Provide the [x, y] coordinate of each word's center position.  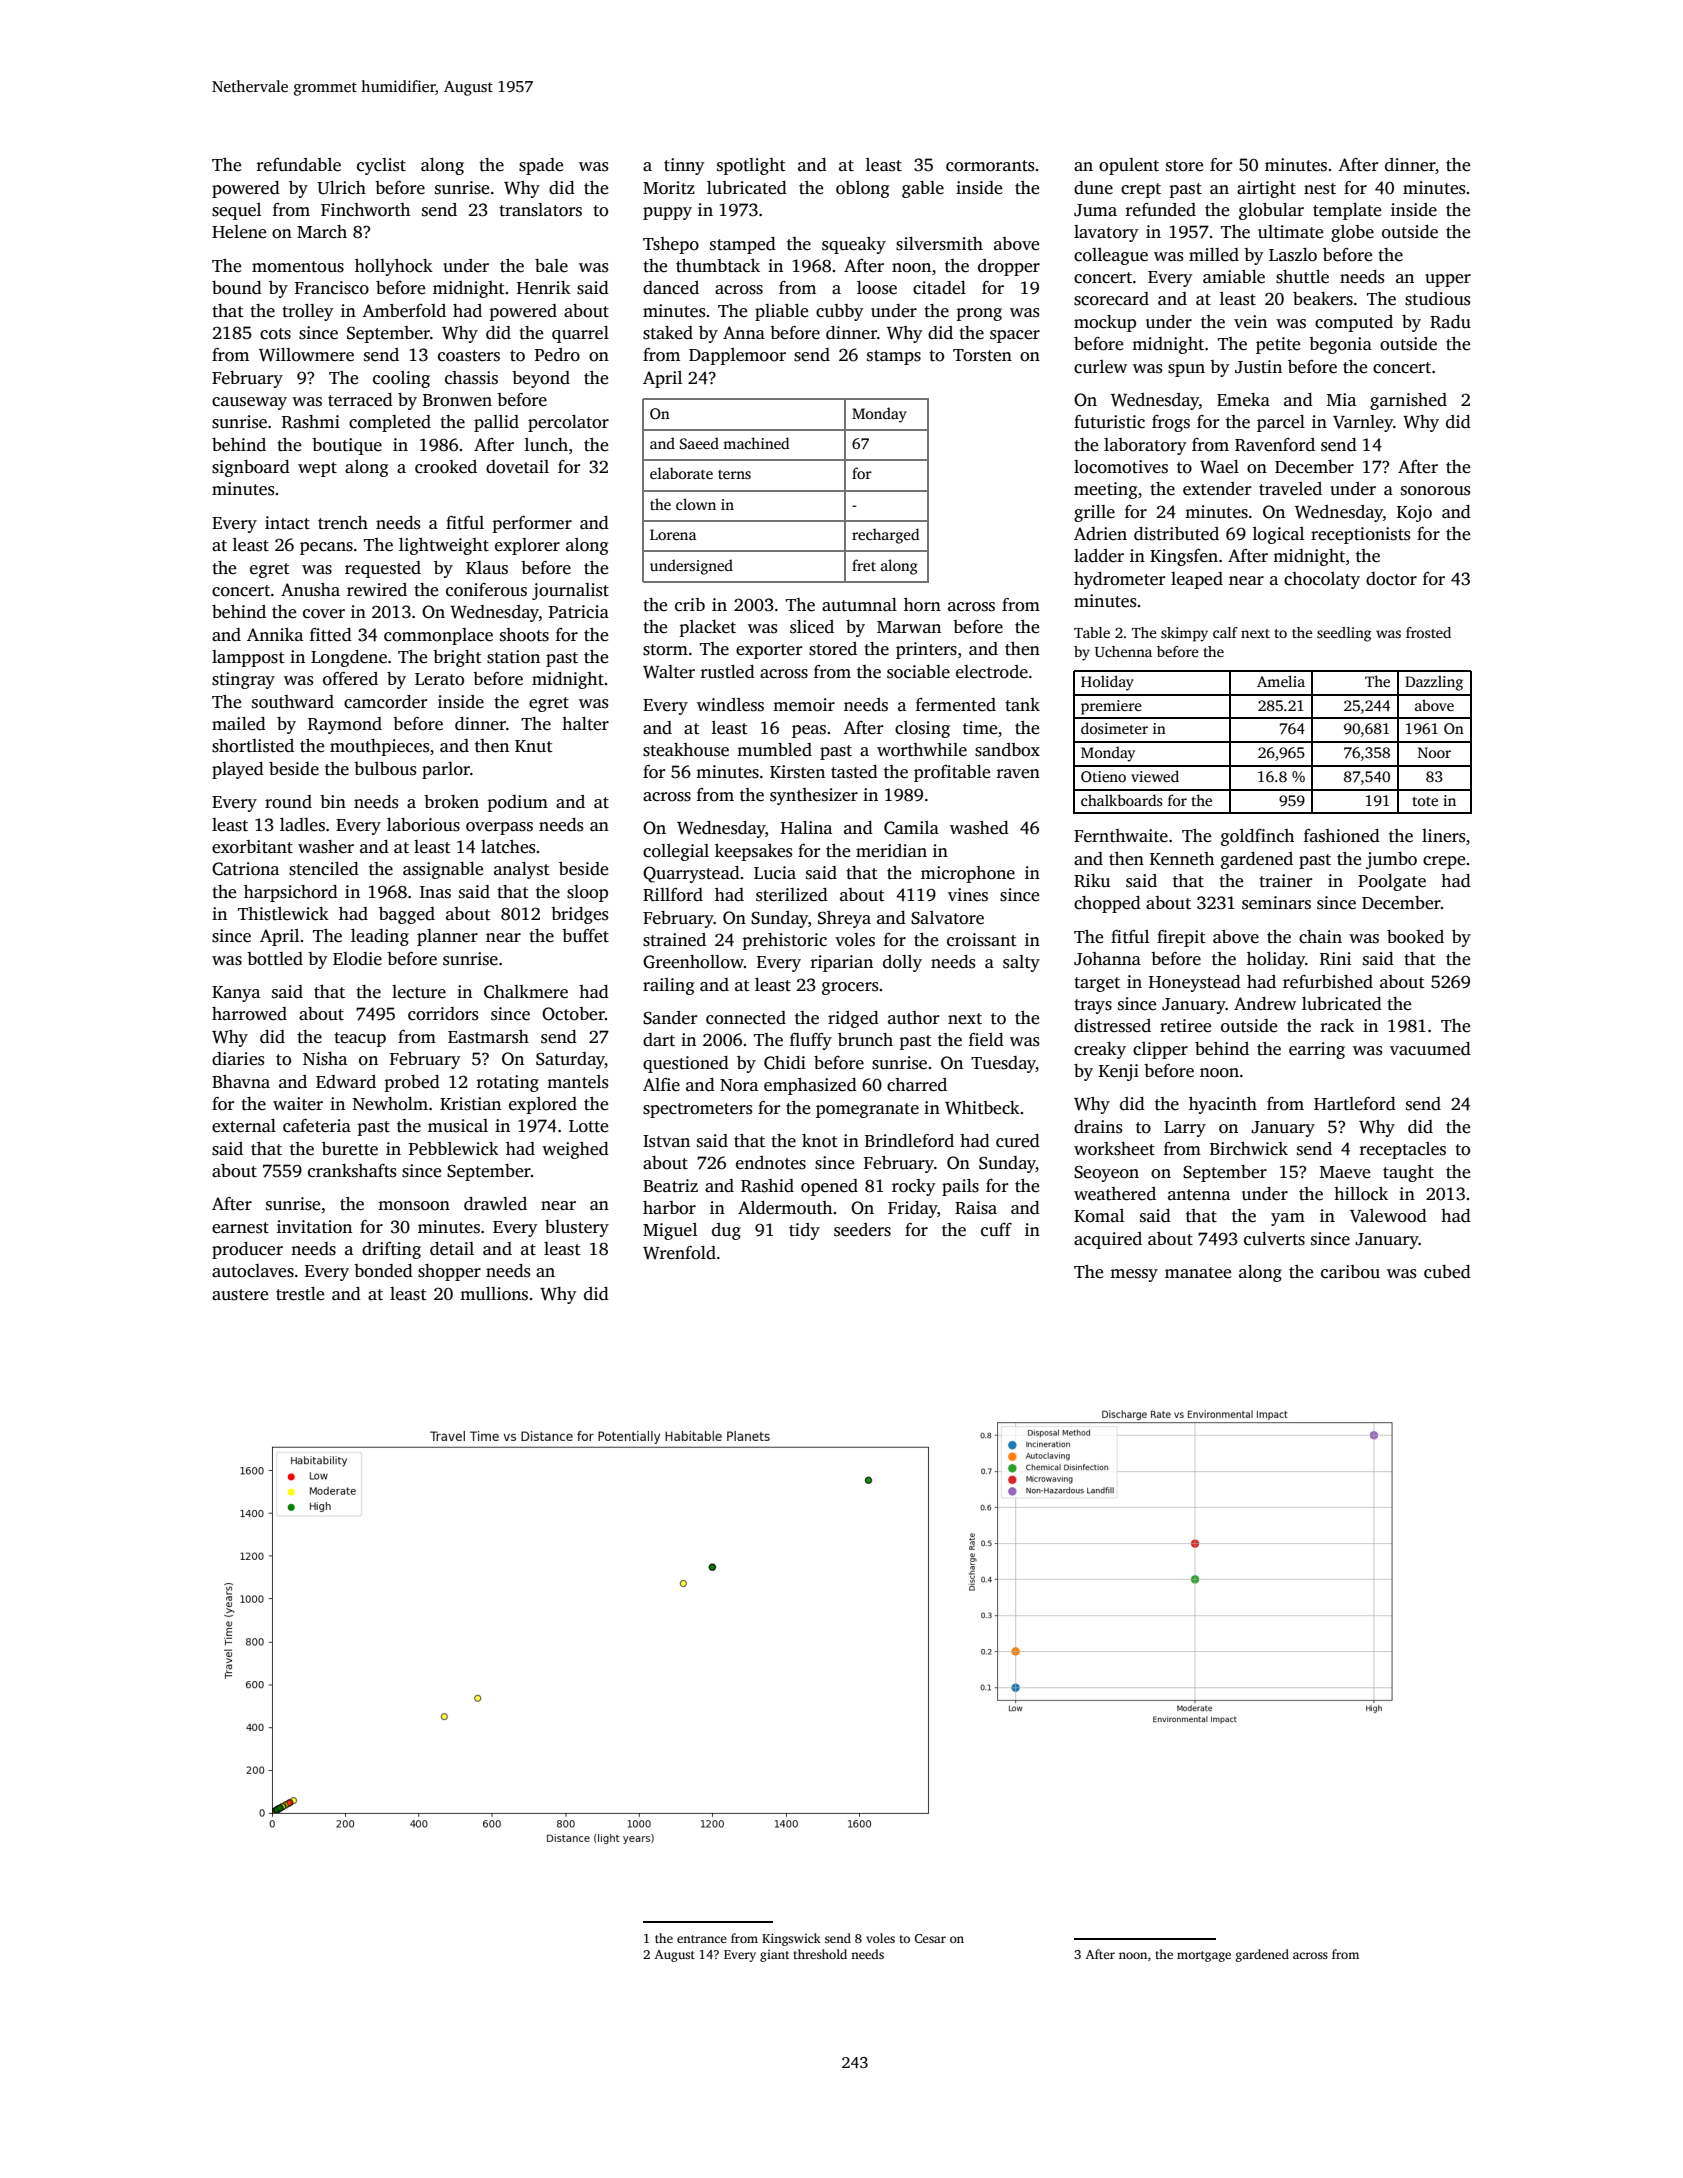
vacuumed [1430, 1049]
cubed [1447, 1272]
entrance [702, 1939]
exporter [769, 651]
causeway [249, 403]
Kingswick [791, 1939]
